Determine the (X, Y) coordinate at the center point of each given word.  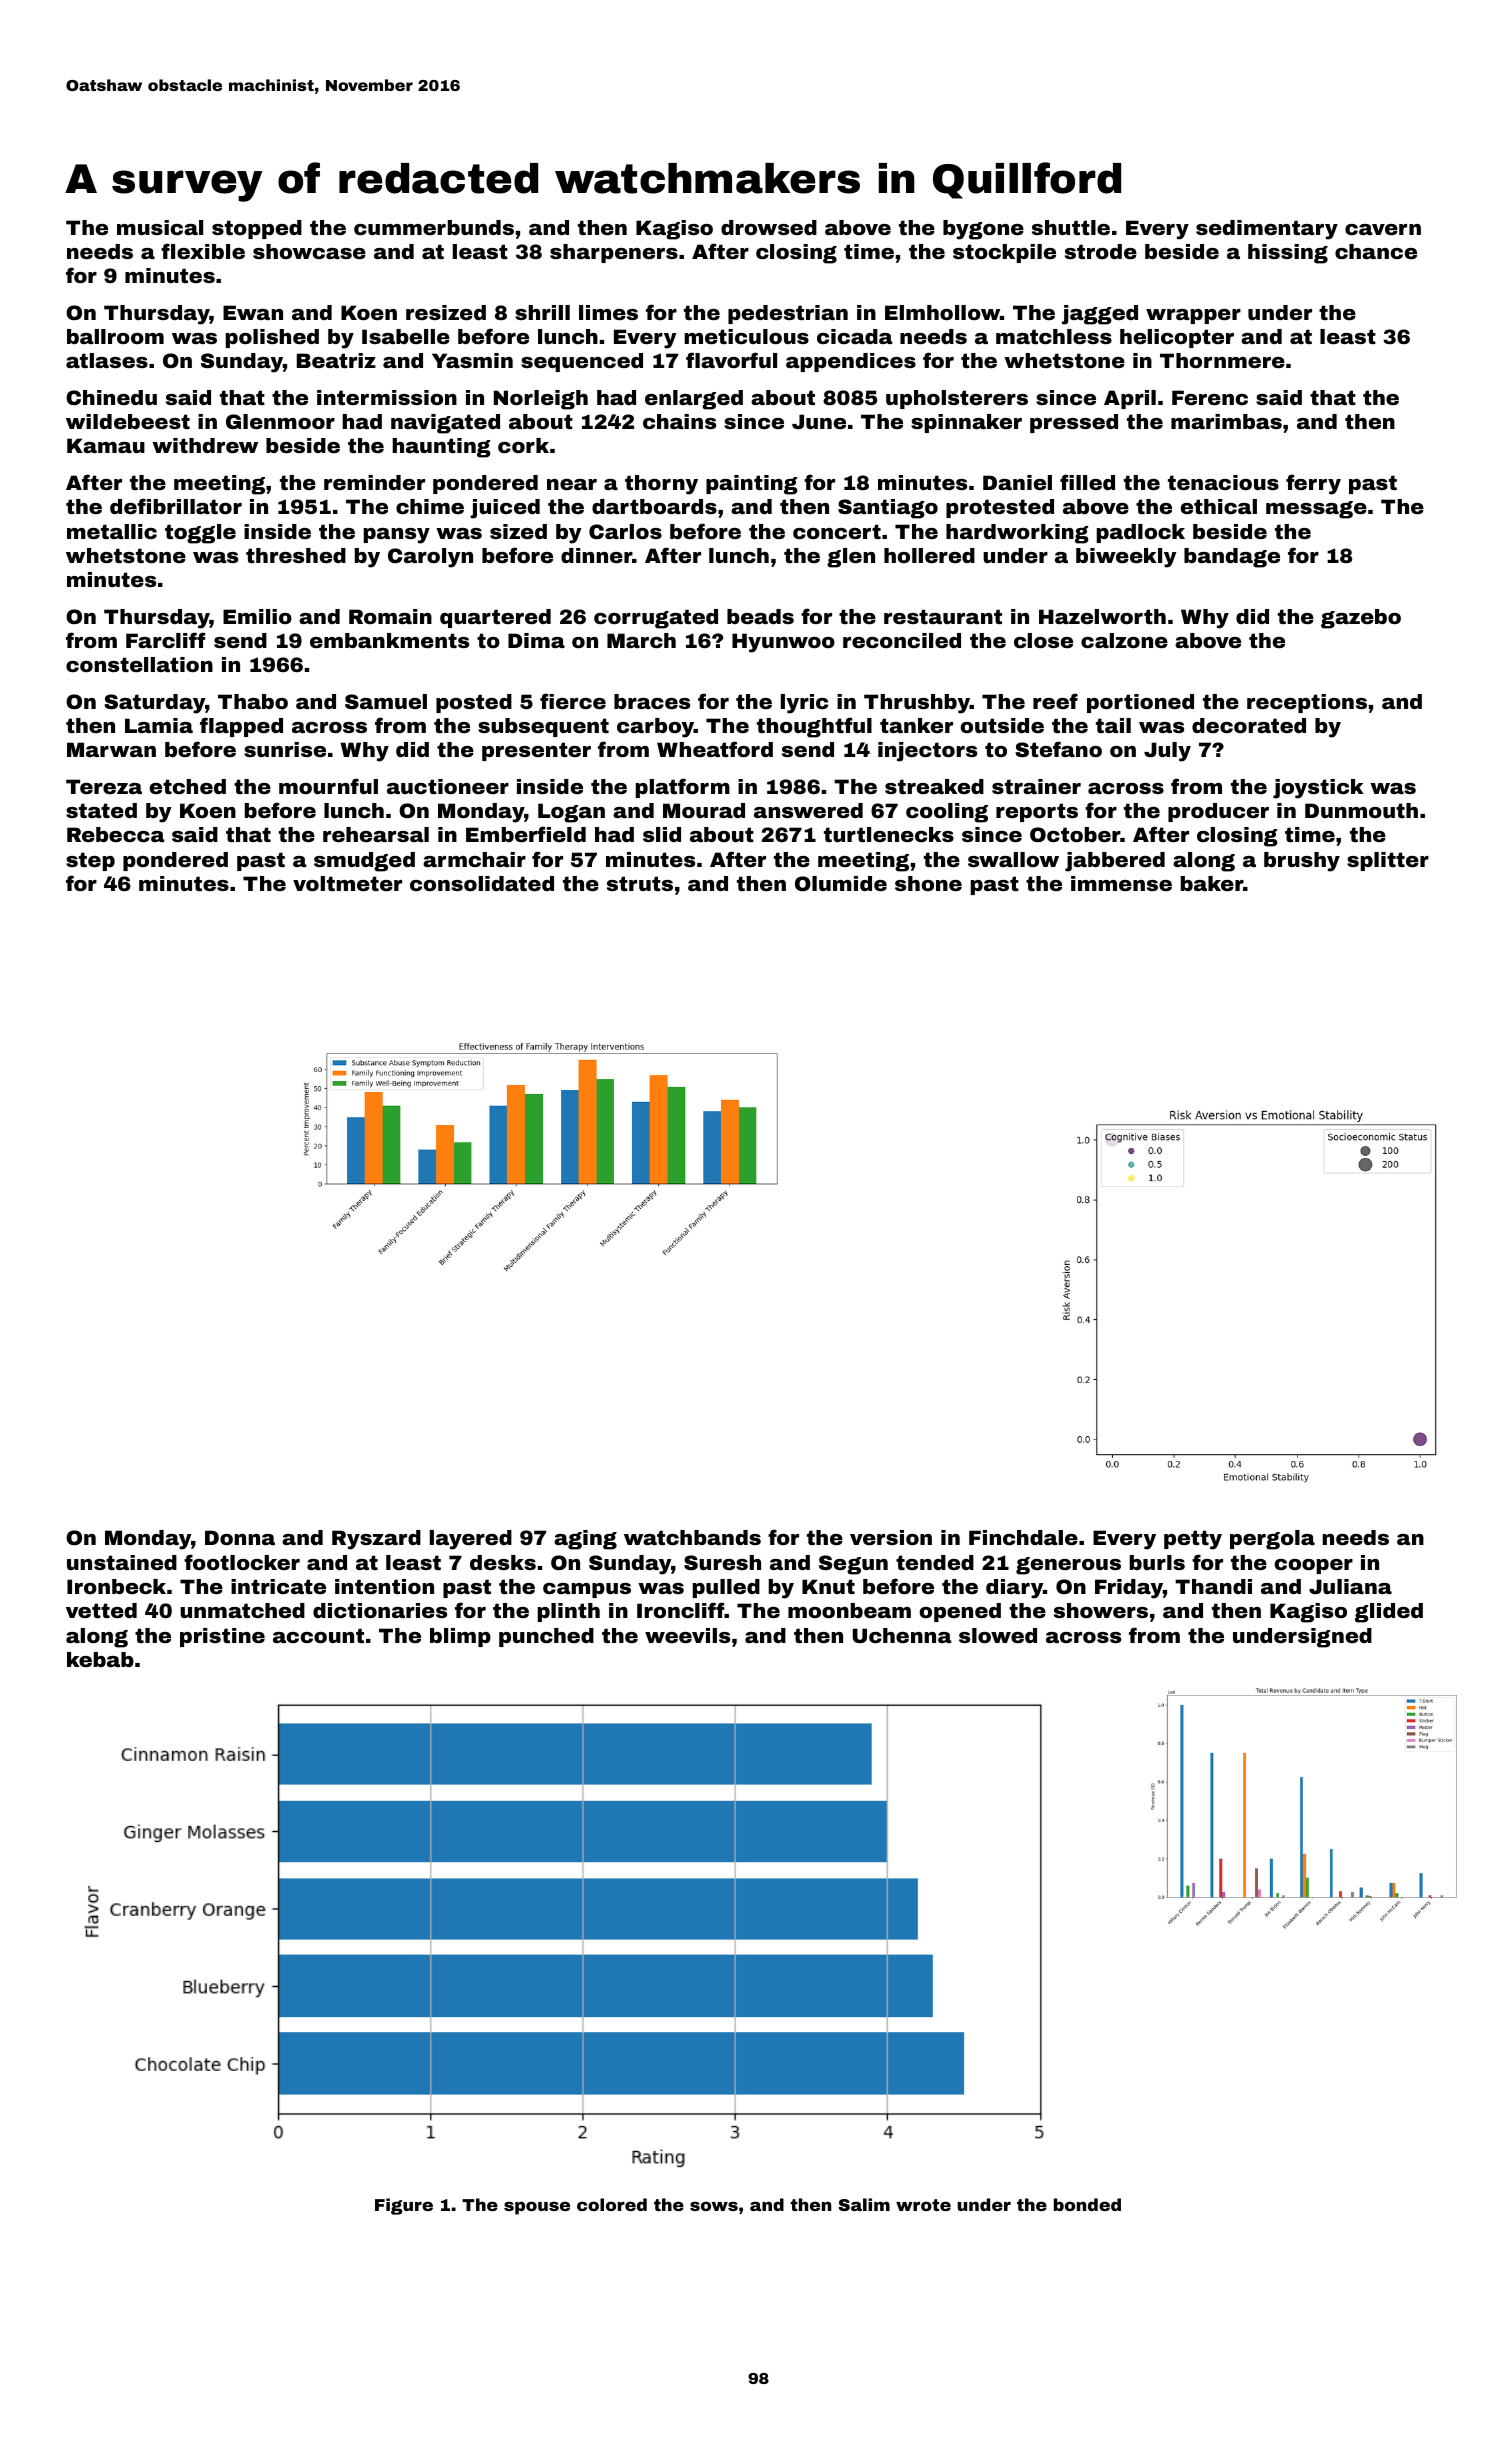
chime (430, 506)
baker (1212, 883)
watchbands (692, 1537)
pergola (1272, 1540)
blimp (460, 1637)
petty (1193, 1540)
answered (808, 810)
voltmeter (347, 883)
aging (585, 1540)
